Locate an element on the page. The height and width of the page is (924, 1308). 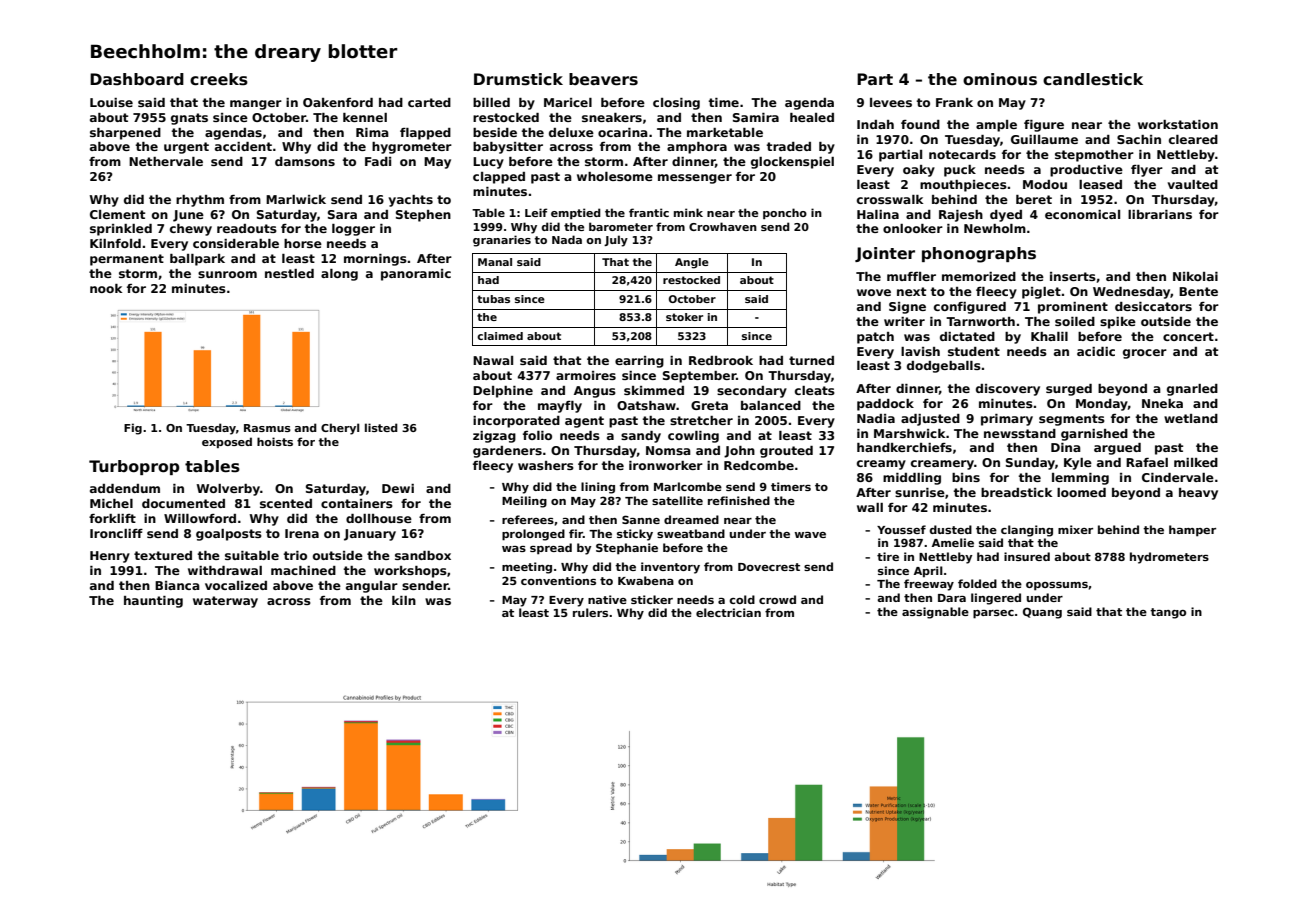
candlestick is located at coordinates (1093, 79).
